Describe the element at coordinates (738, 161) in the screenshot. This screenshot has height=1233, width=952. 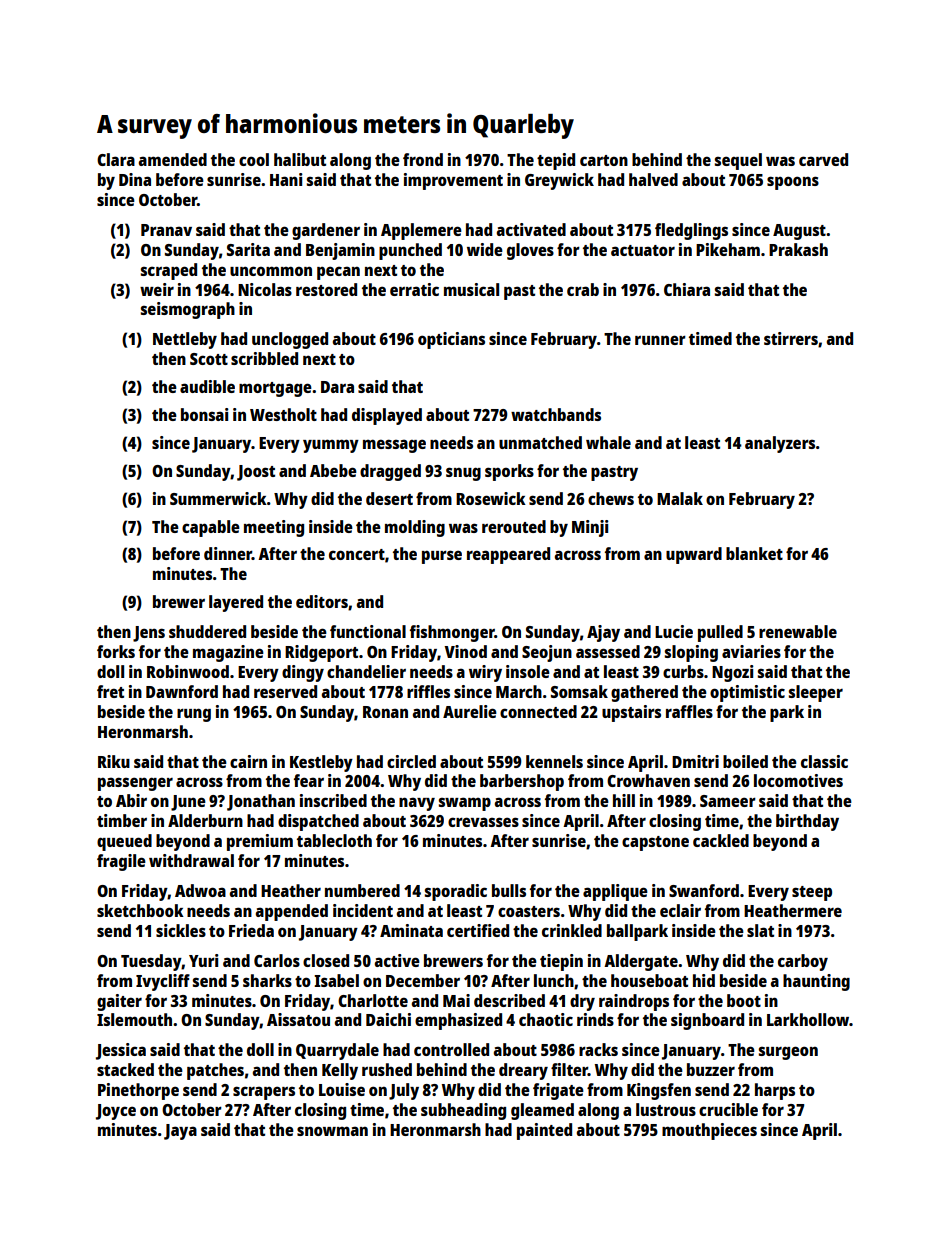
I see `sequel` at that location.
